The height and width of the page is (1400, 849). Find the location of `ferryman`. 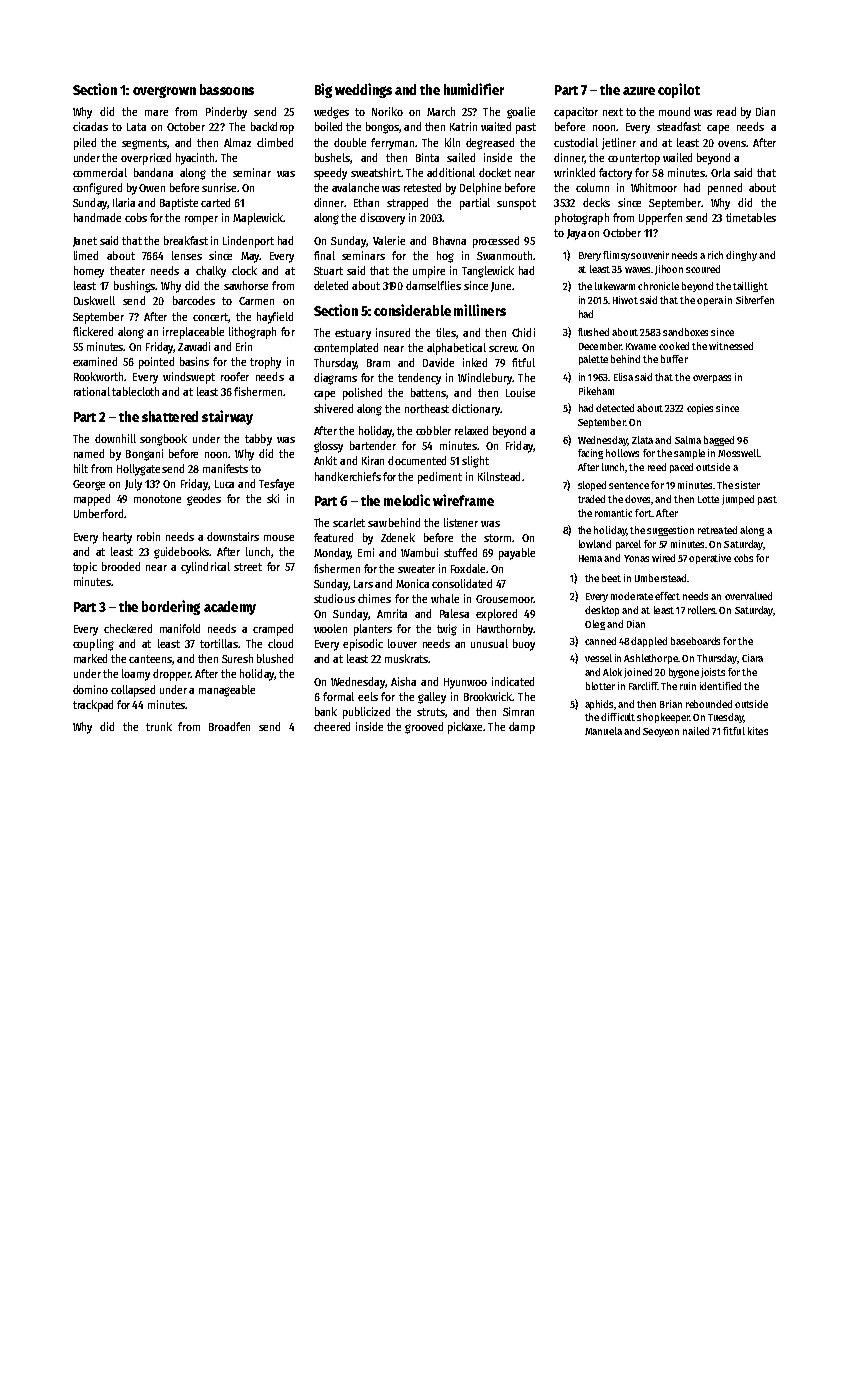

ferryman is located at coordinates (392, 144).
